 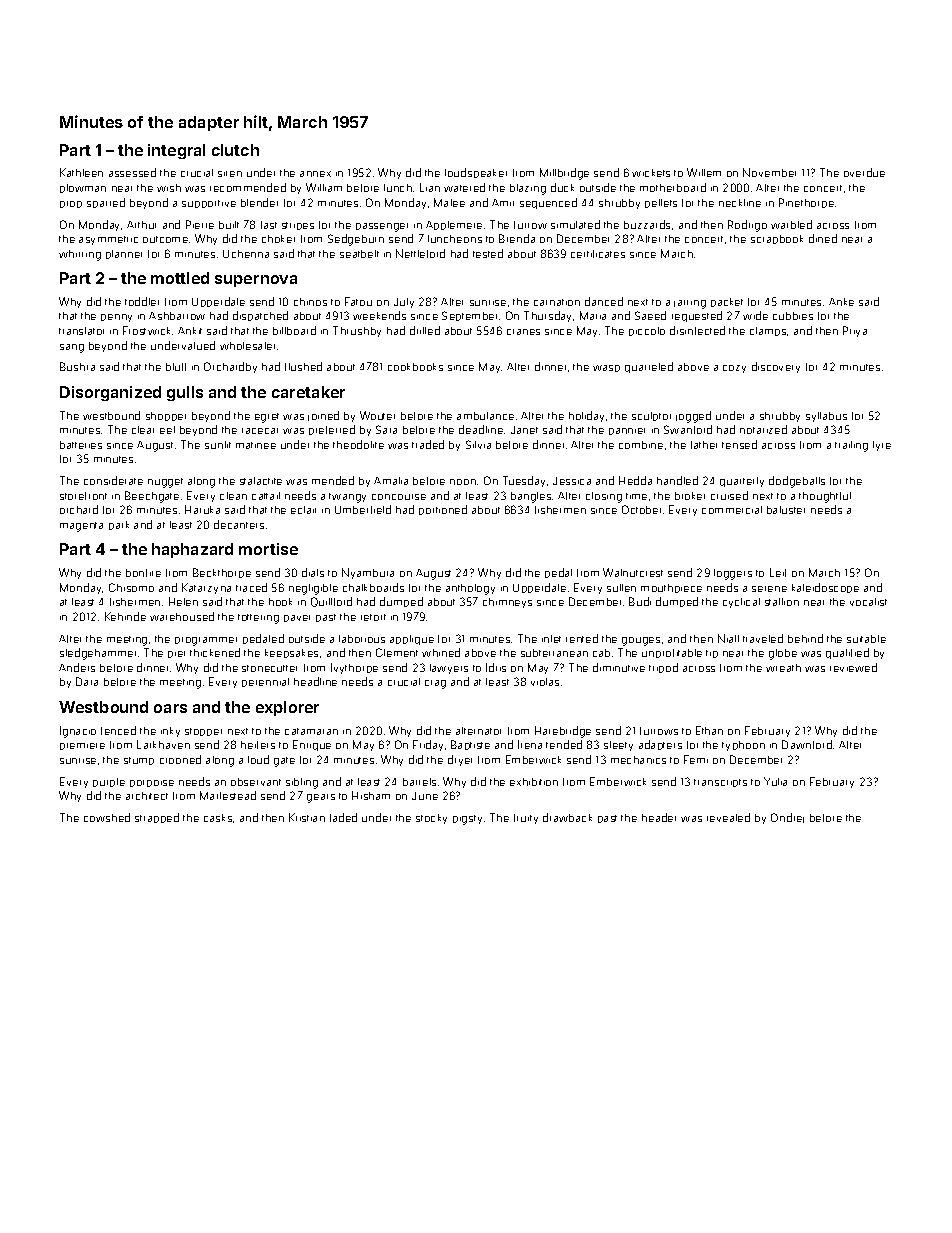 What do you see at coordinates (176, 367) in the page?
I see `bluff` at bounding box center [176, 367].
